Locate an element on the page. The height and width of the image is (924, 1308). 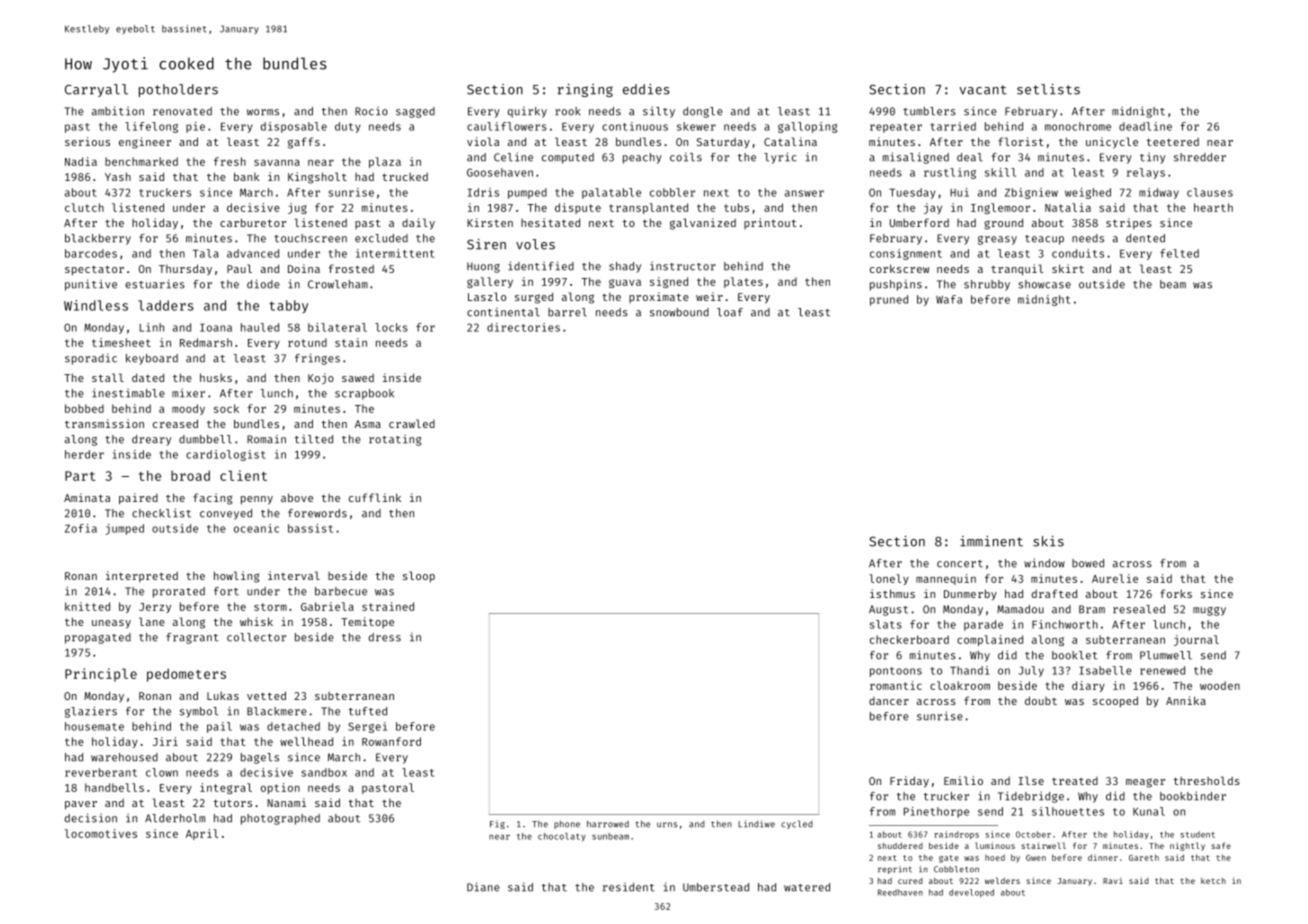
sandbox is located at coordinates (324, 772).
